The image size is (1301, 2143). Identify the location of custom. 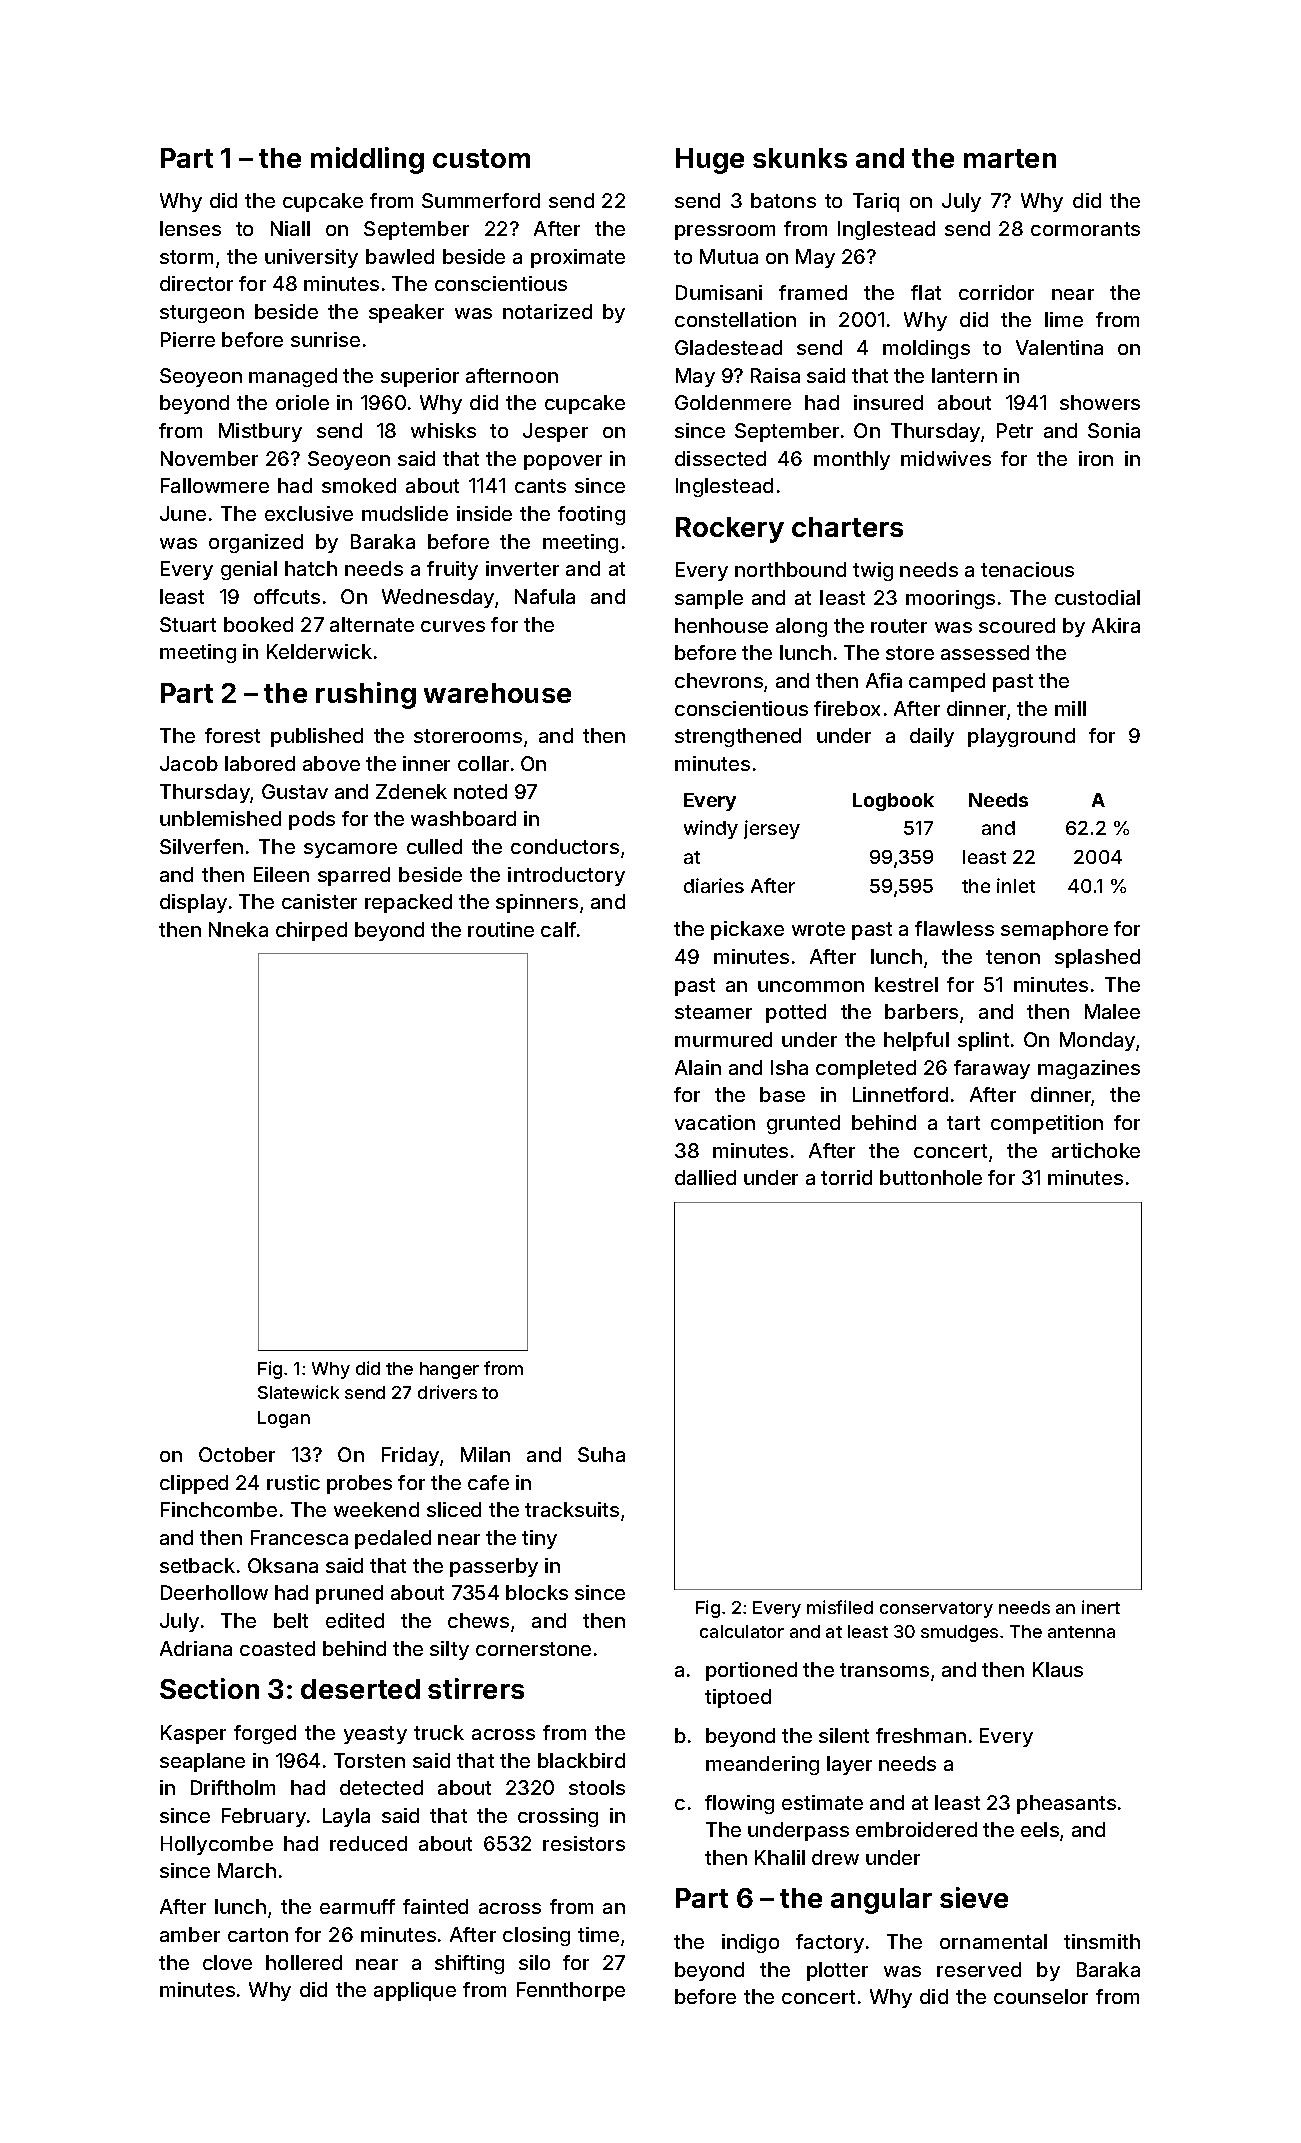
(481, 158).
